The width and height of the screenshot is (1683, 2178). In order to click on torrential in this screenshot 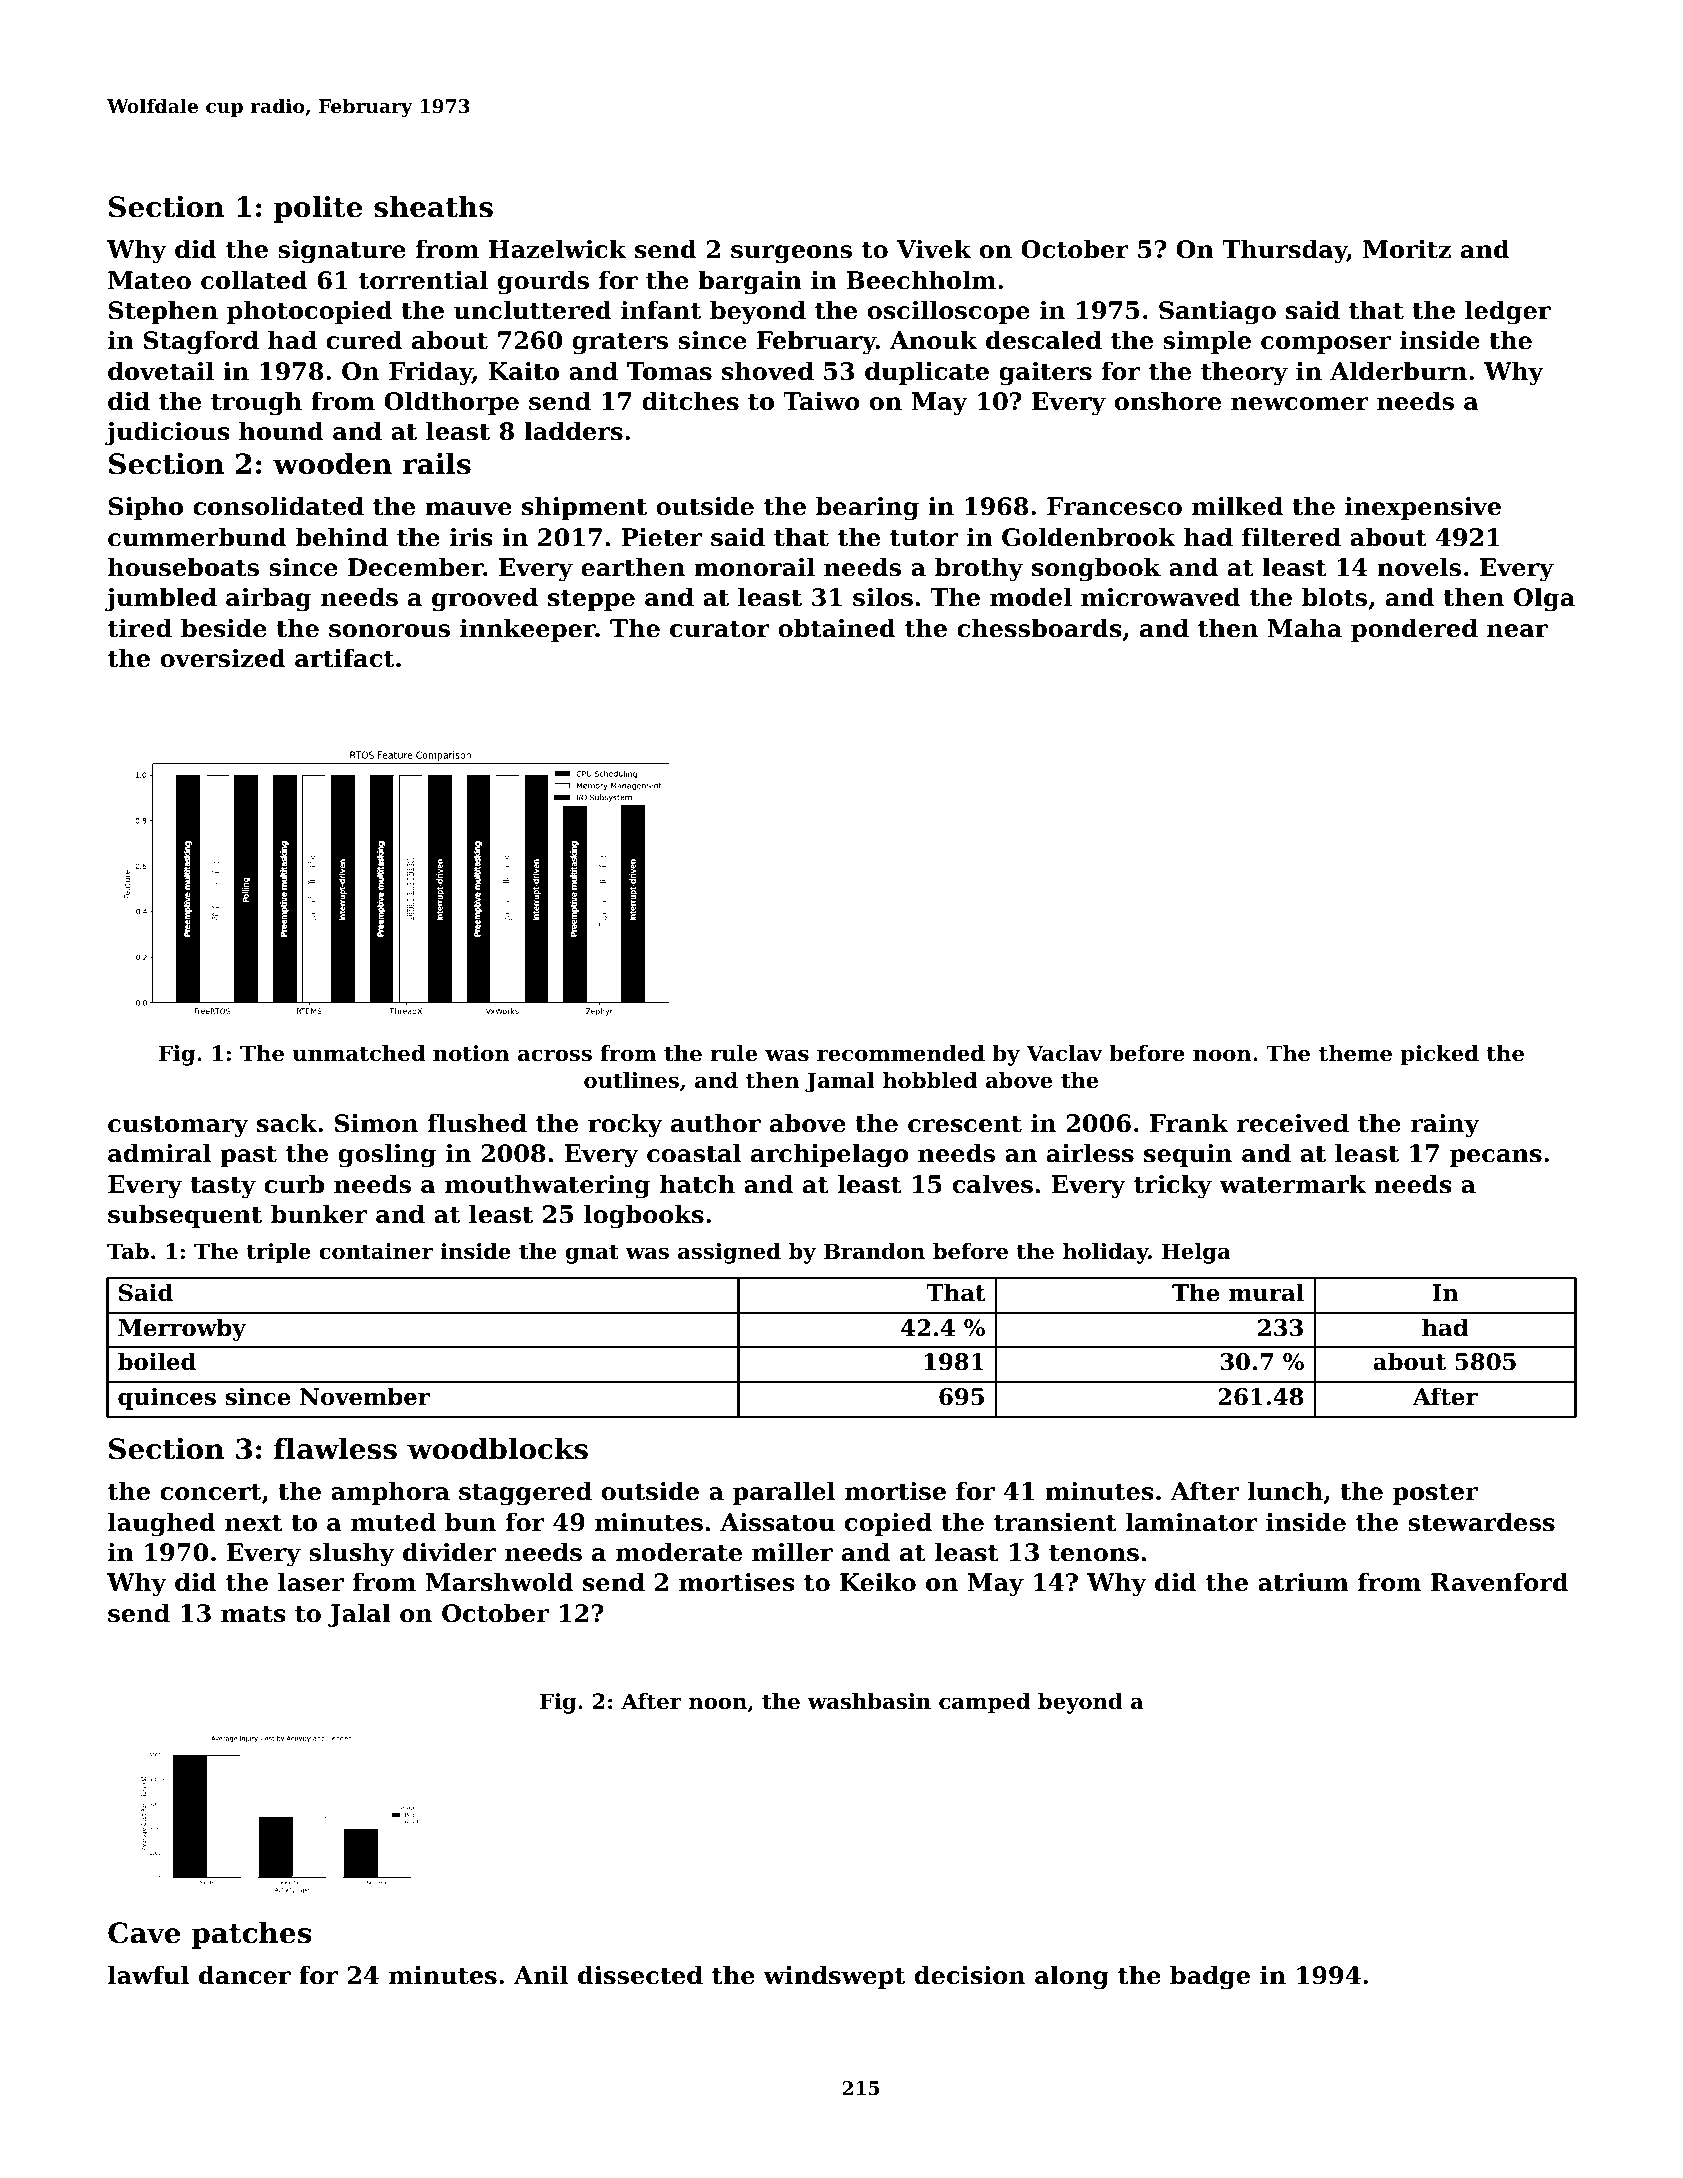, I will do `click(423, 280)`.
